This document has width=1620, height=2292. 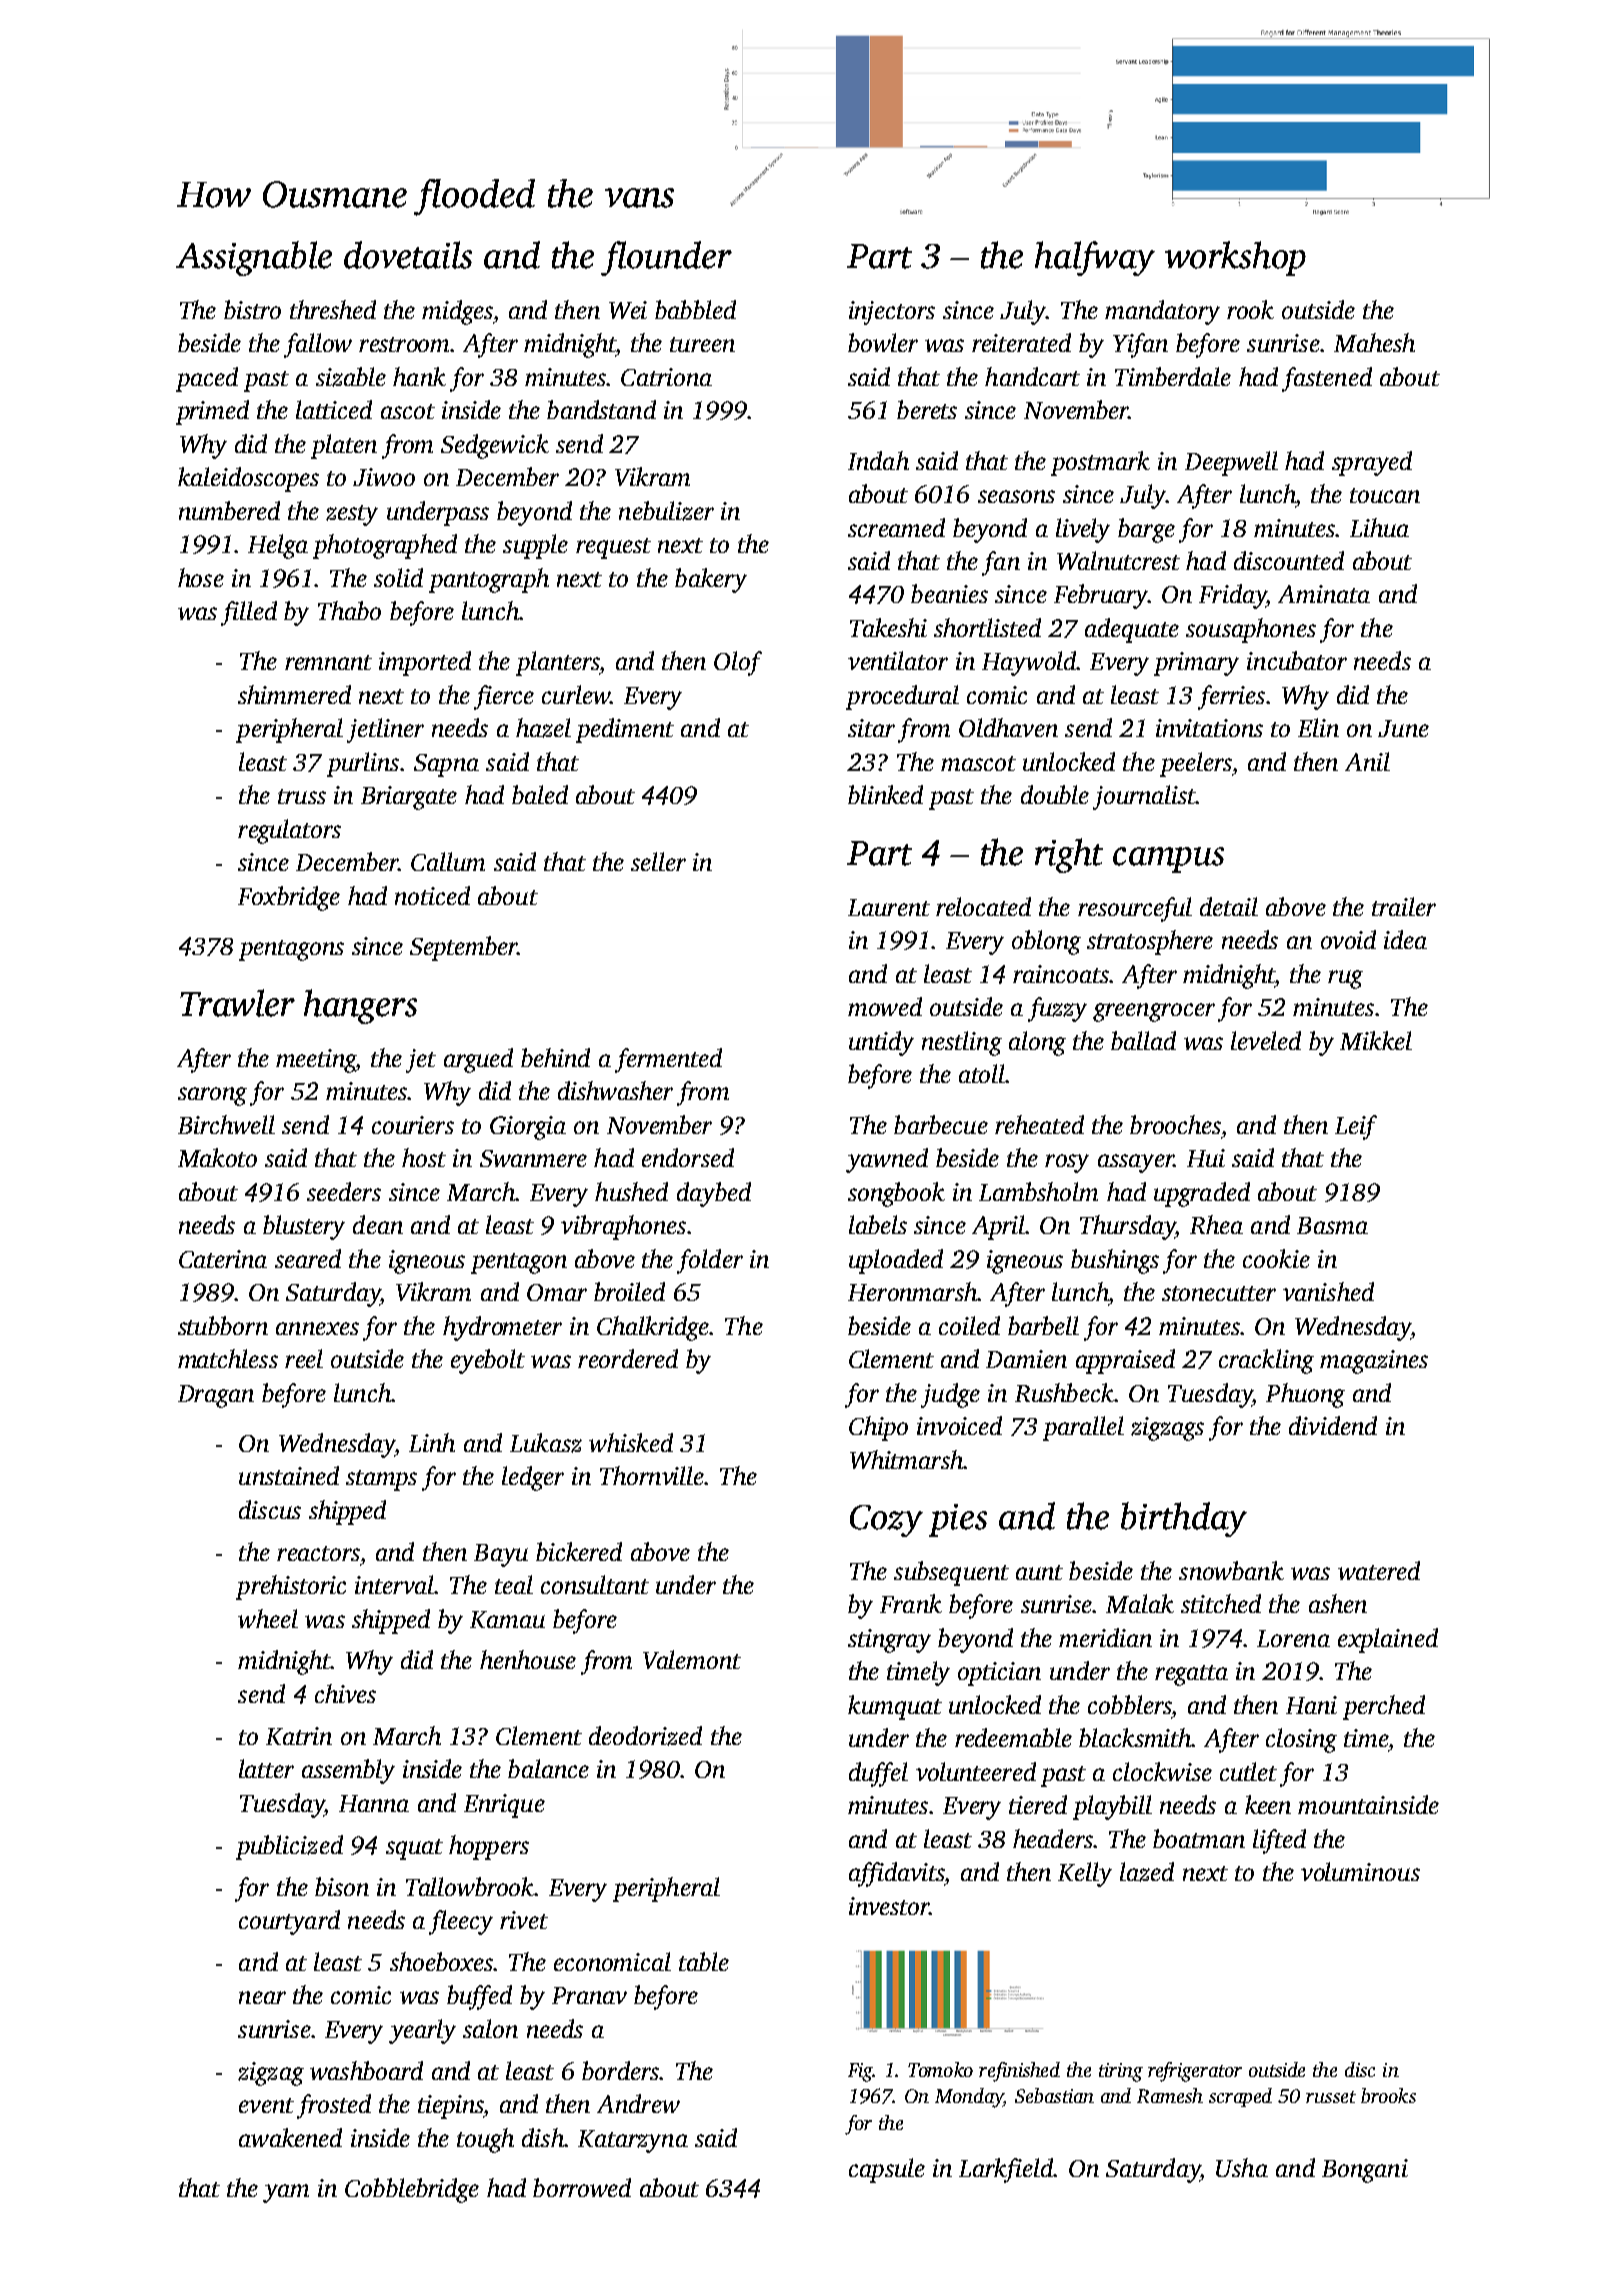 What do you see at coordinates (1147, 1872) in the document?
I see `lazed` at bounding box center [1147, 1872].
